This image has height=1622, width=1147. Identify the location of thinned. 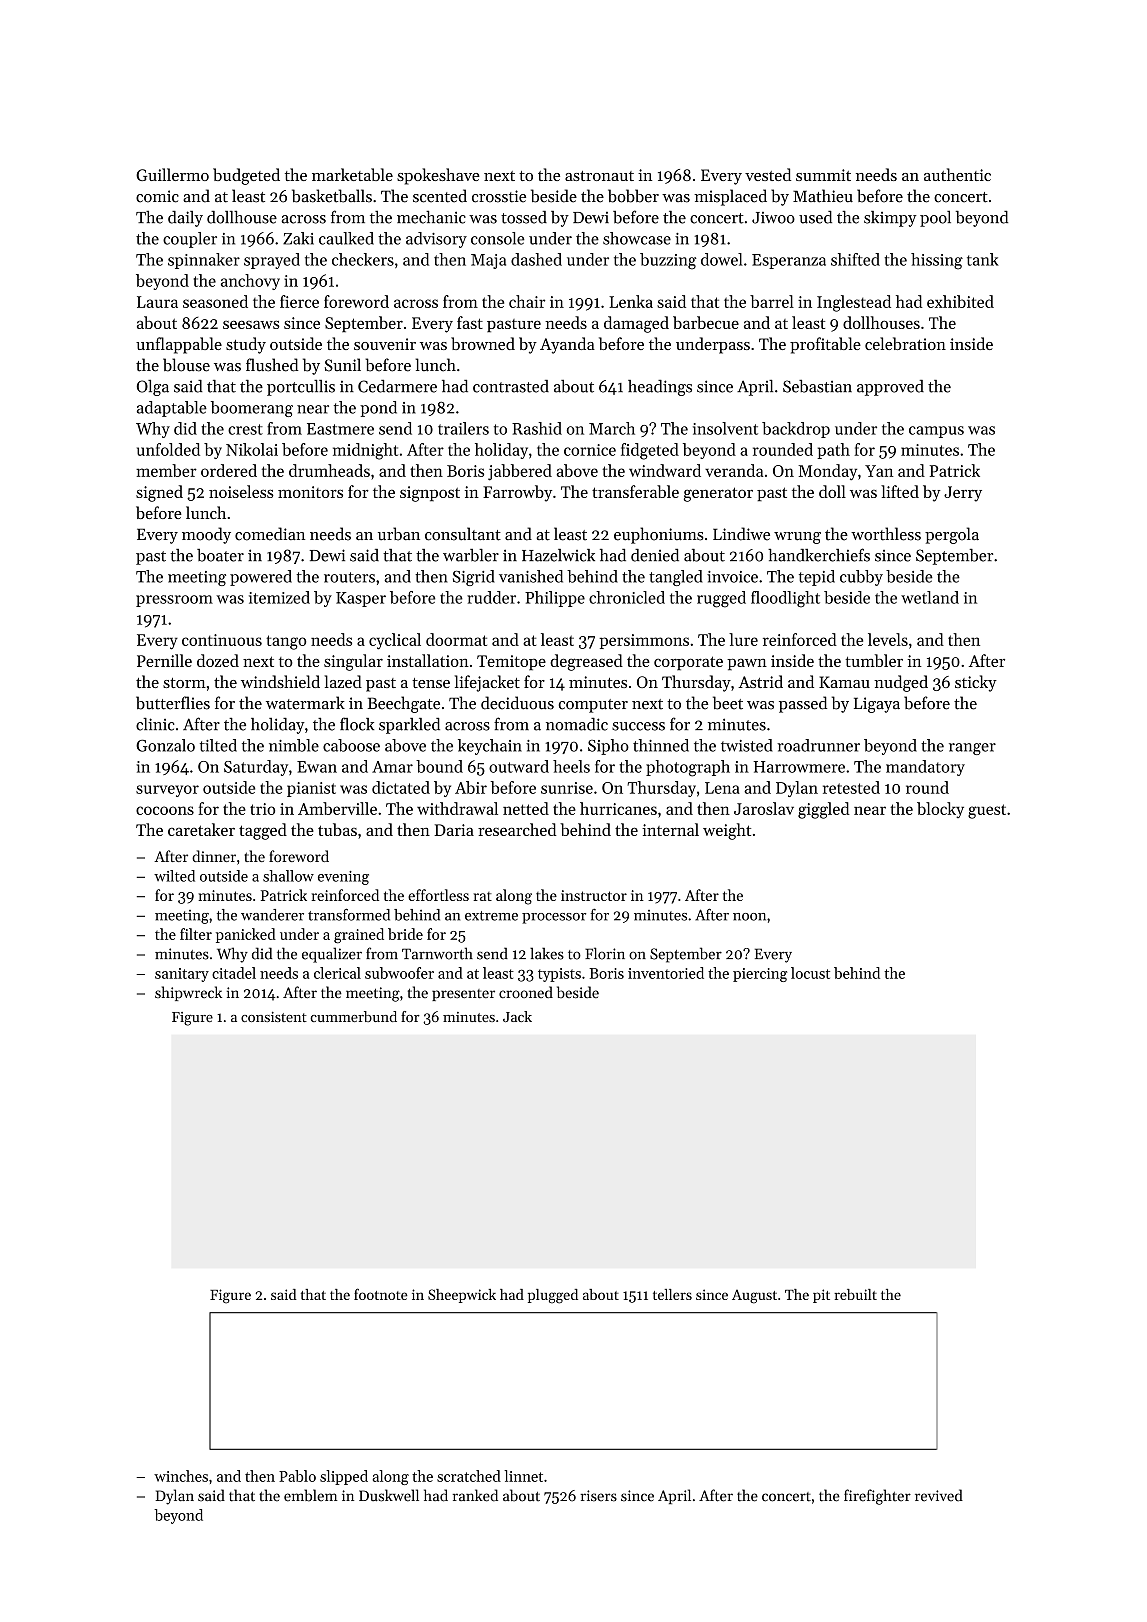
(661, 745).
